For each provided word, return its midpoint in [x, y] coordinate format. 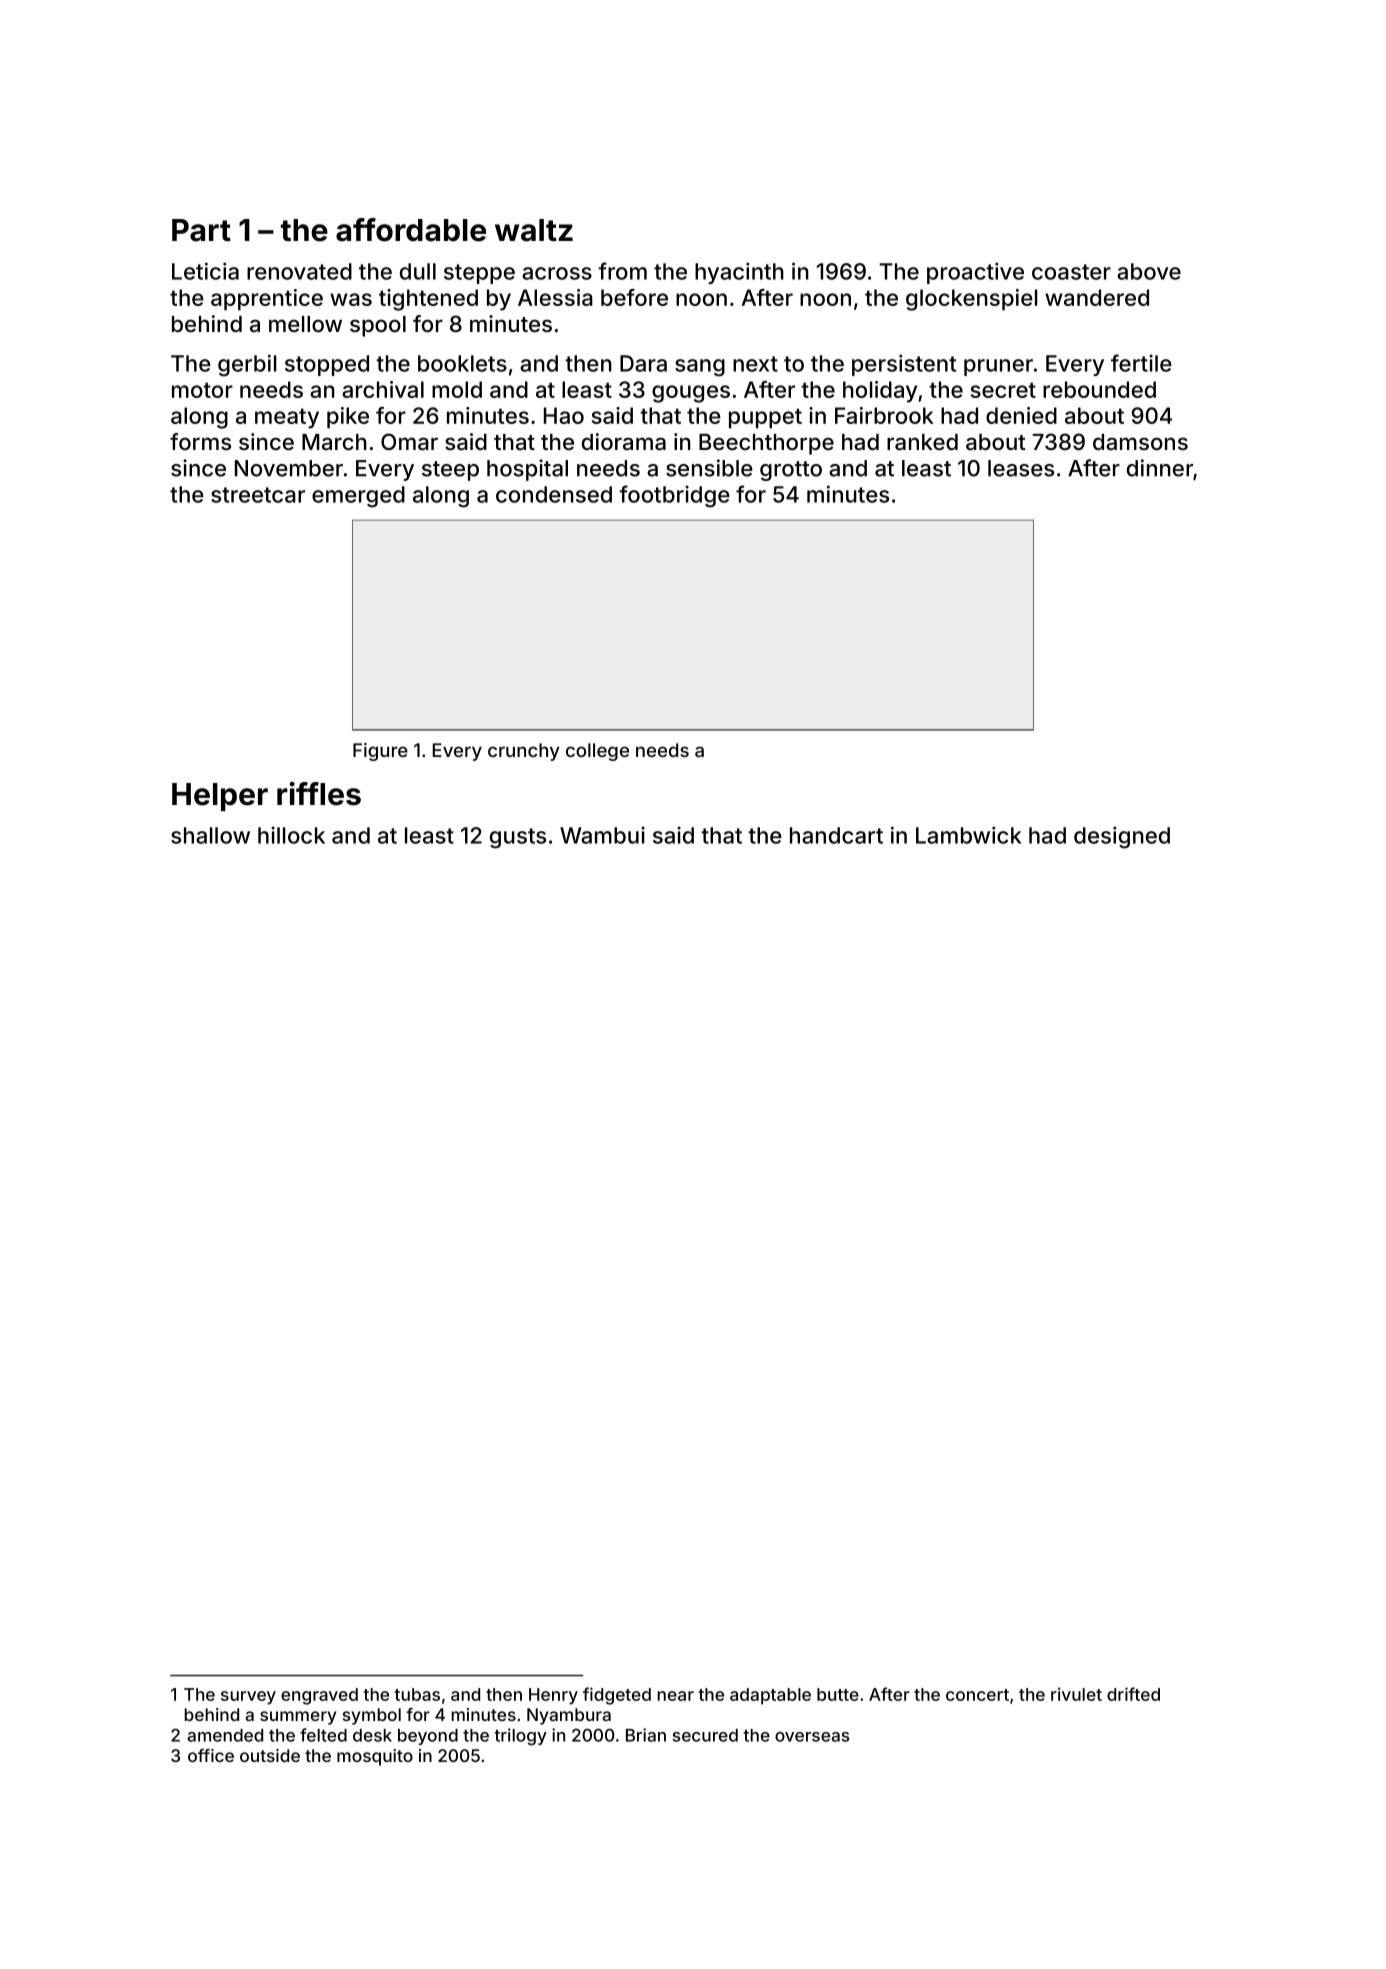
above [1149, 271]
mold [457, 389]
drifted [1133, 1694]
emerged [358, 497]
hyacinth [739, 273]
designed [1122, 837]
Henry [553, 1696]
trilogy [520, 1736]
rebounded [1099, 389]
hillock [291, 835]
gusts [518, 838]
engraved [319, 1696]
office [211, 1755]
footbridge [674, 496]
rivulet [1076, 1694]
